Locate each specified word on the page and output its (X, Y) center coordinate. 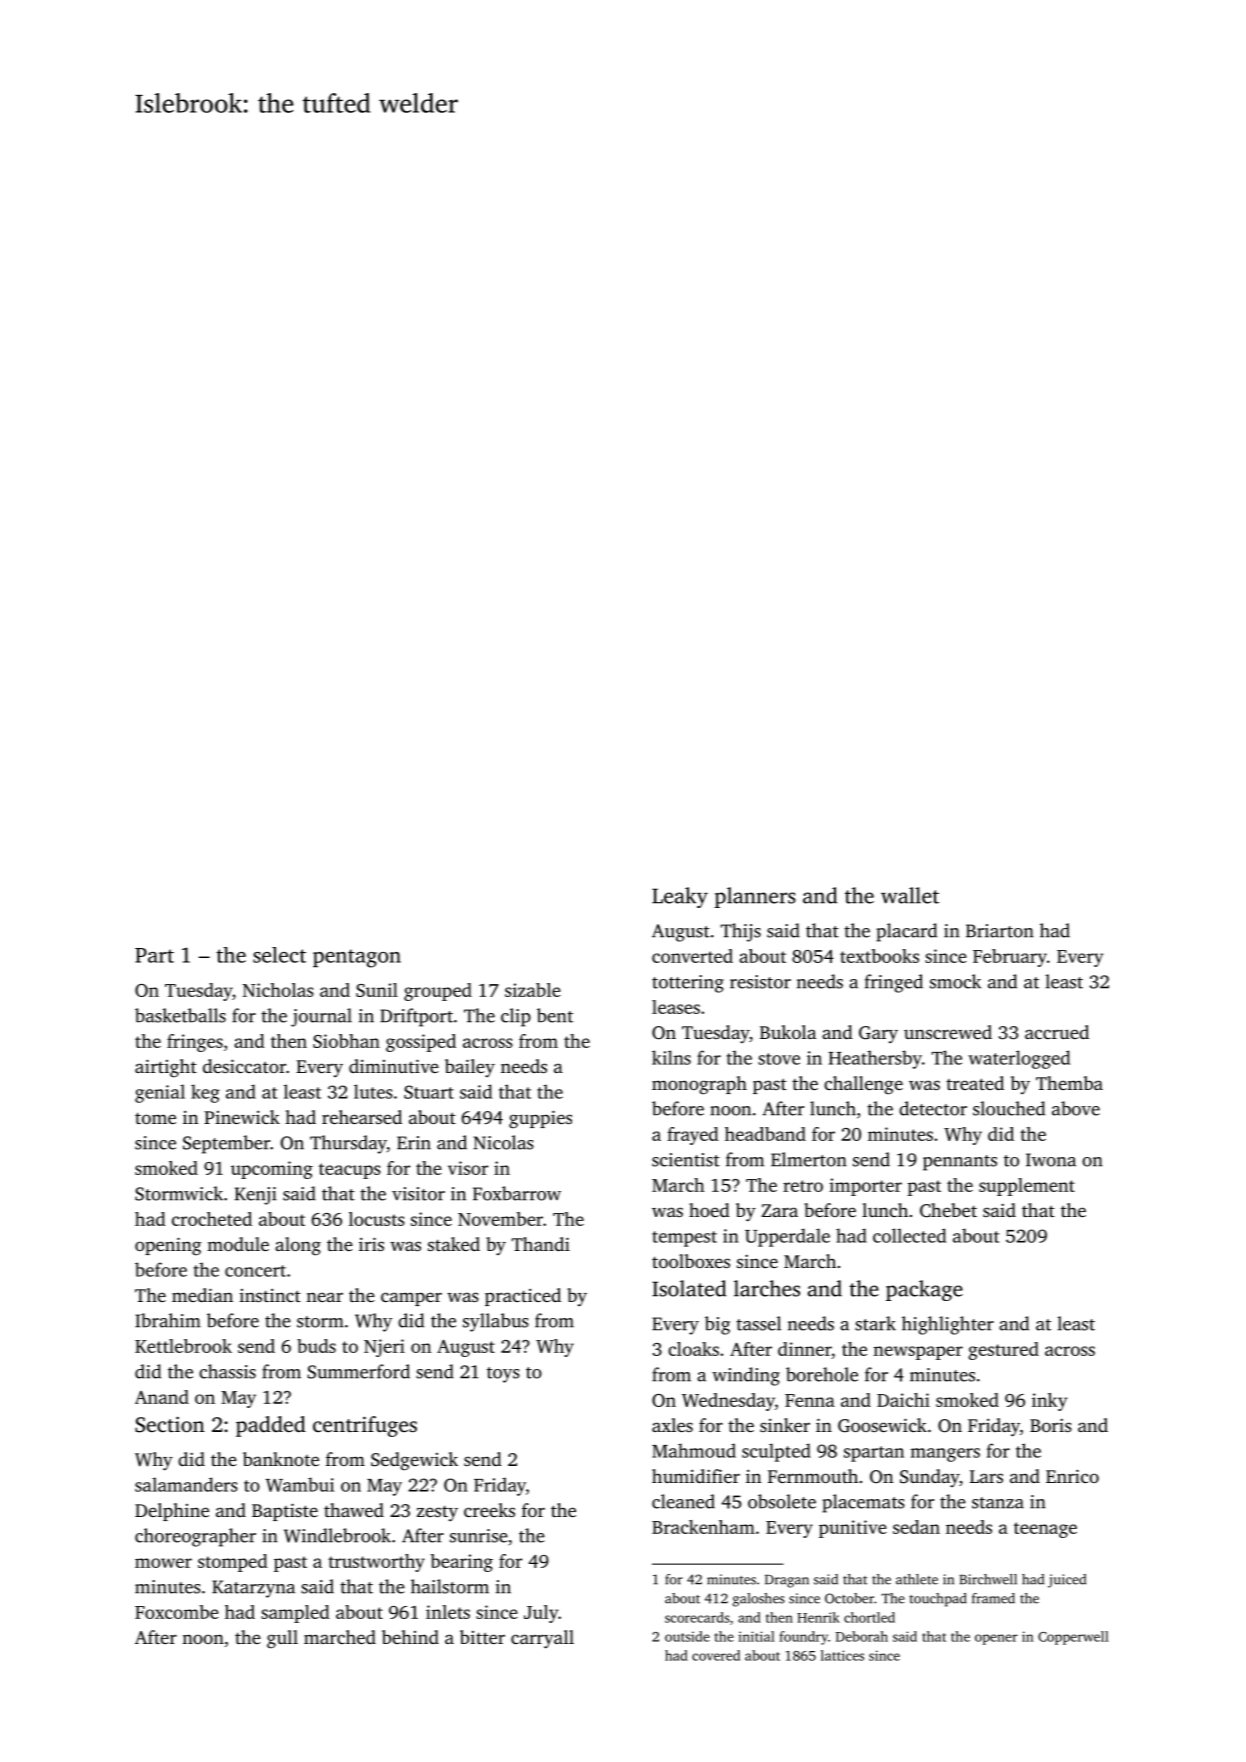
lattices (842, 1655)
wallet (910, 895)
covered (716, 1655)
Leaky (680, 897)
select (279, 955)
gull (282, 1639)
